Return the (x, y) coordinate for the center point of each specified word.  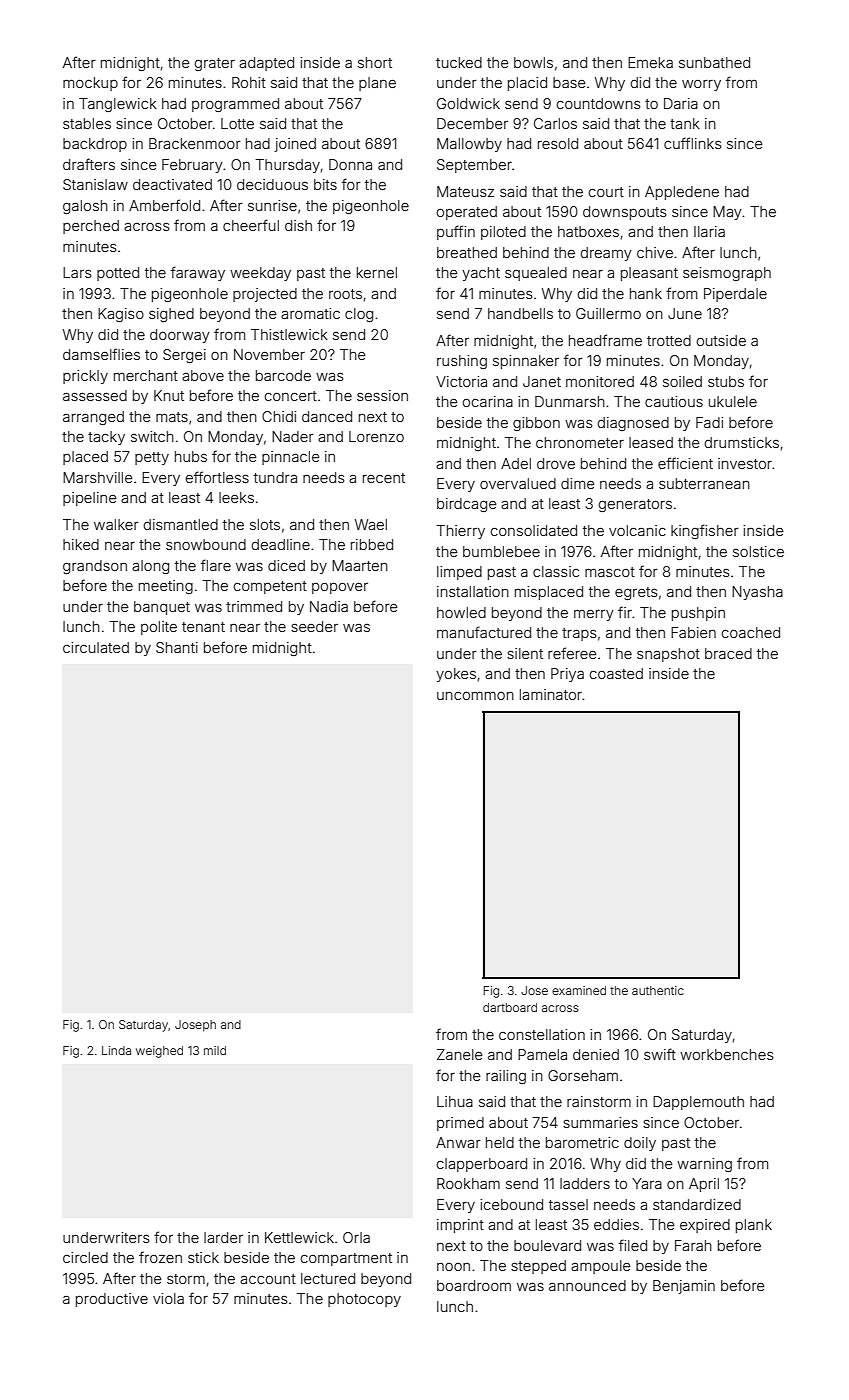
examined (579, 990)
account (268, 1279)
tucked (459, 62)
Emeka (650, 62)
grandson (95, 567)
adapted (266, 64)
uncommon (475, 696)
